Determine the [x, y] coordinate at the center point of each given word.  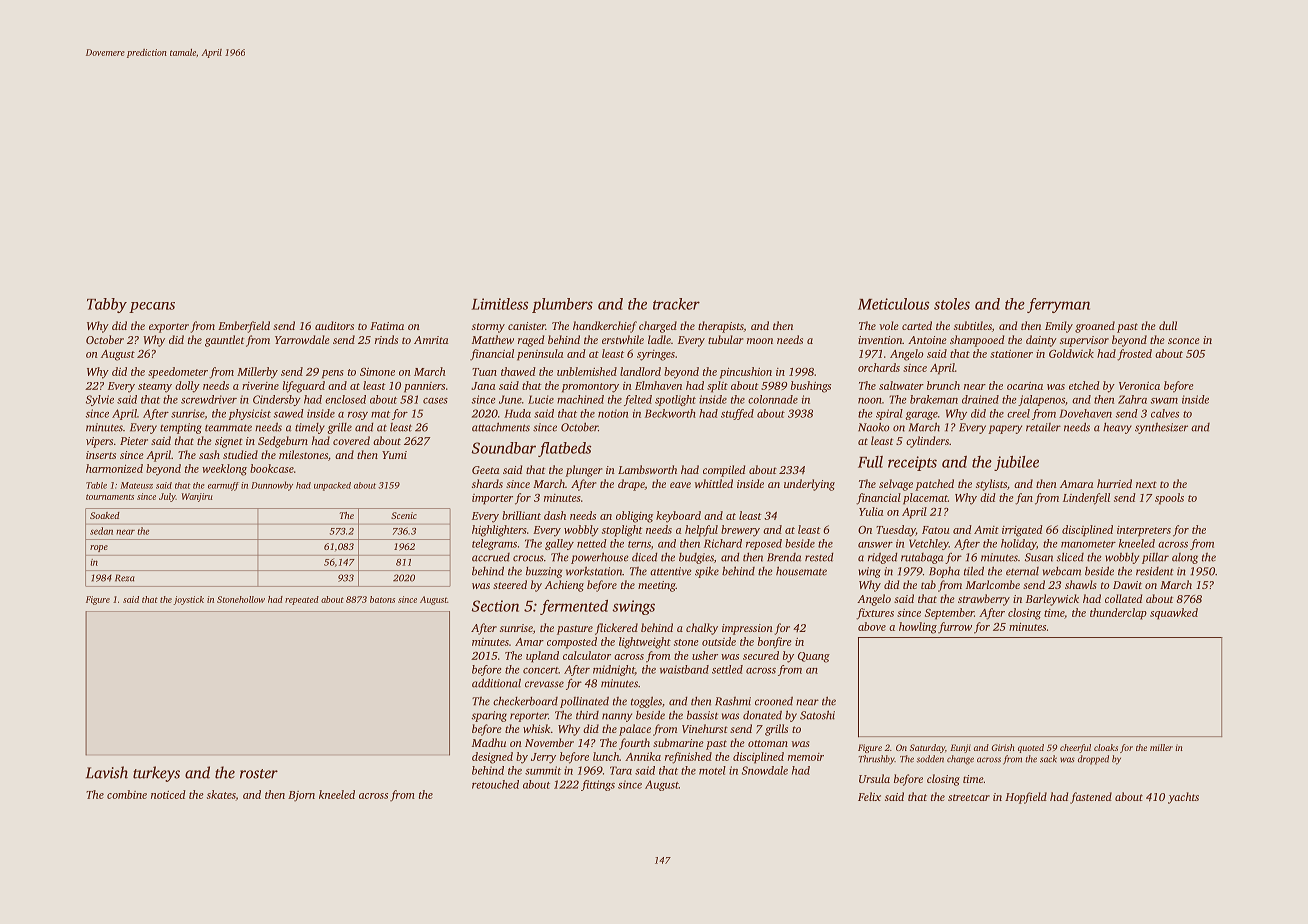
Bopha [944, 572]
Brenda [784, 557]
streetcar [969, 797]
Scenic [404, 515]
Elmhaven [658, 385]
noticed [168, 794]
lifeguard [304, 387]
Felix [869, 796]
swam [1164, 401]
